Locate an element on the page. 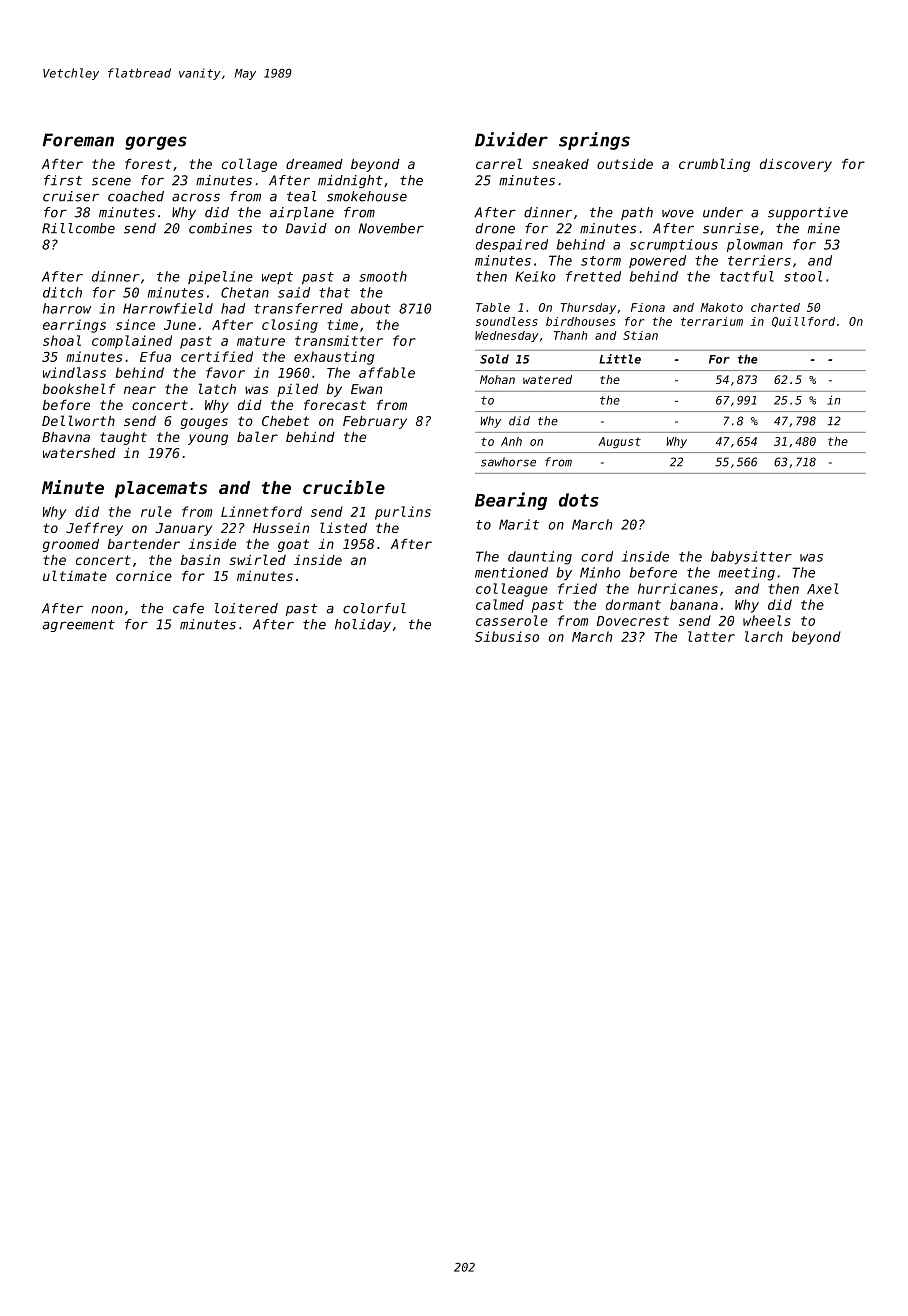 The image size is (908, 1316). February is located at coordinates (375, 422).
